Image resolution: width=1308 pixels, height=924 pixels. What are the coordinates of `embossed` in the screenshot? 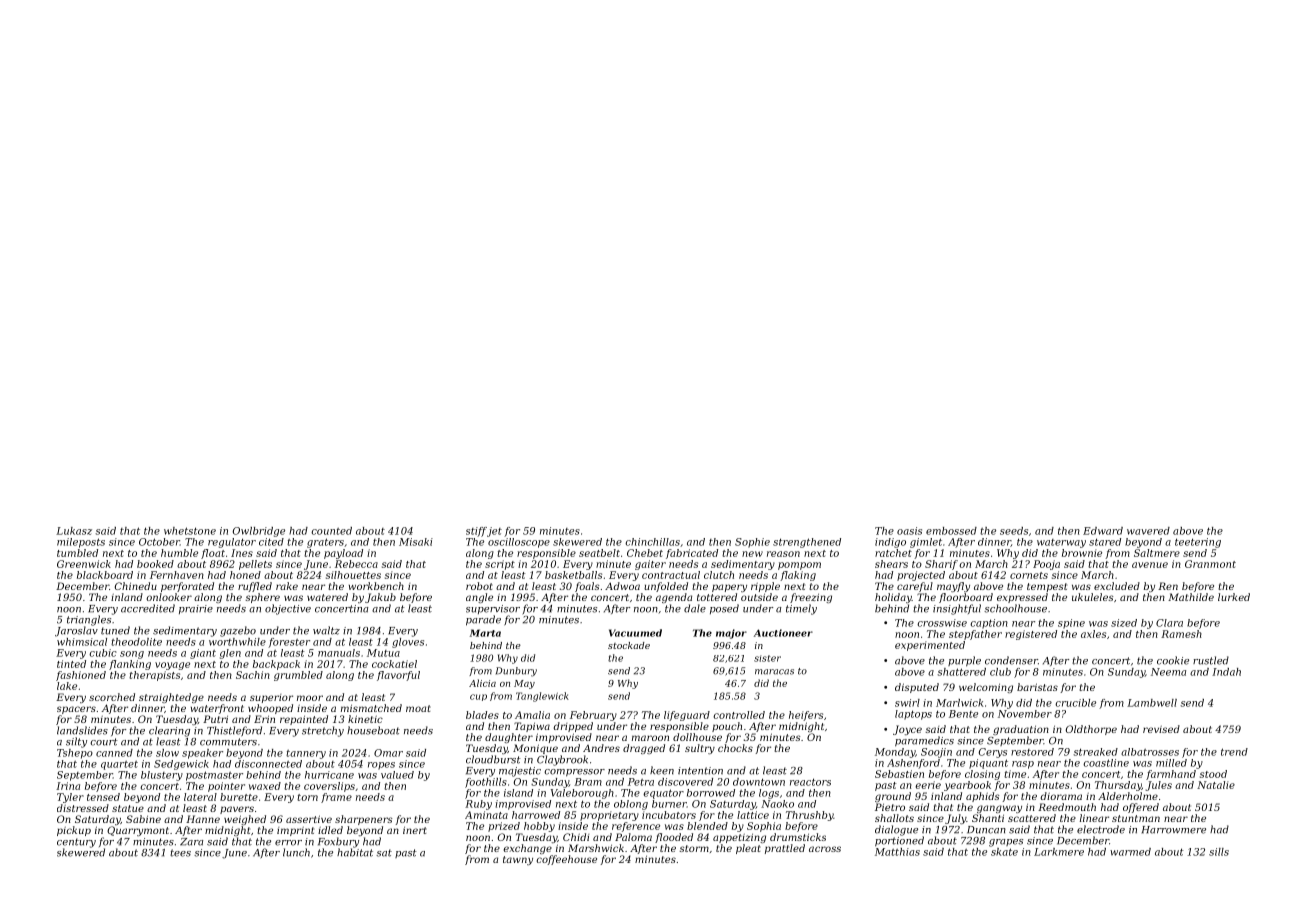 It's located at (951, 531).
